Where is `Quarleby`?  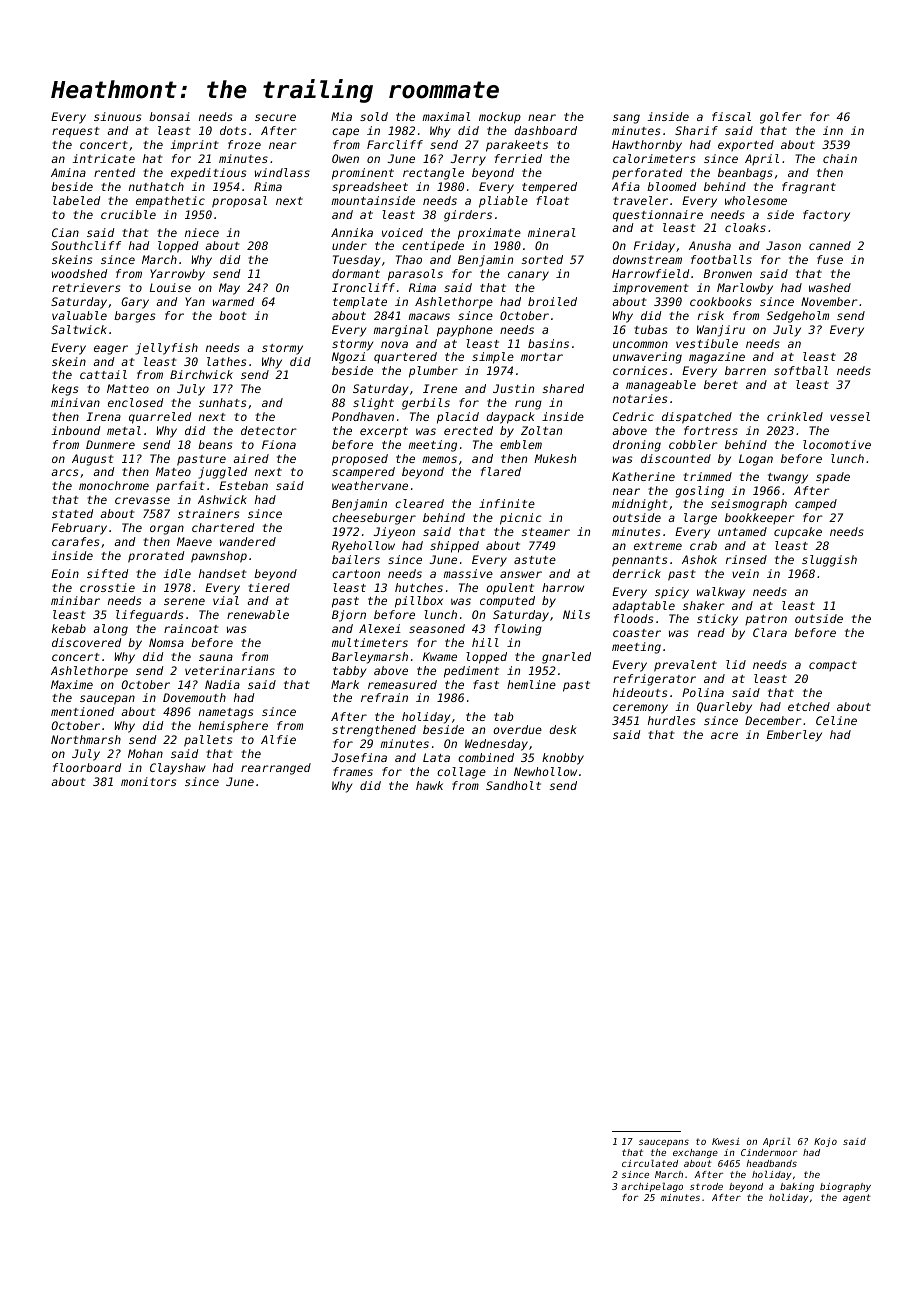
Quarleby is located at coordinates (724, 708).
